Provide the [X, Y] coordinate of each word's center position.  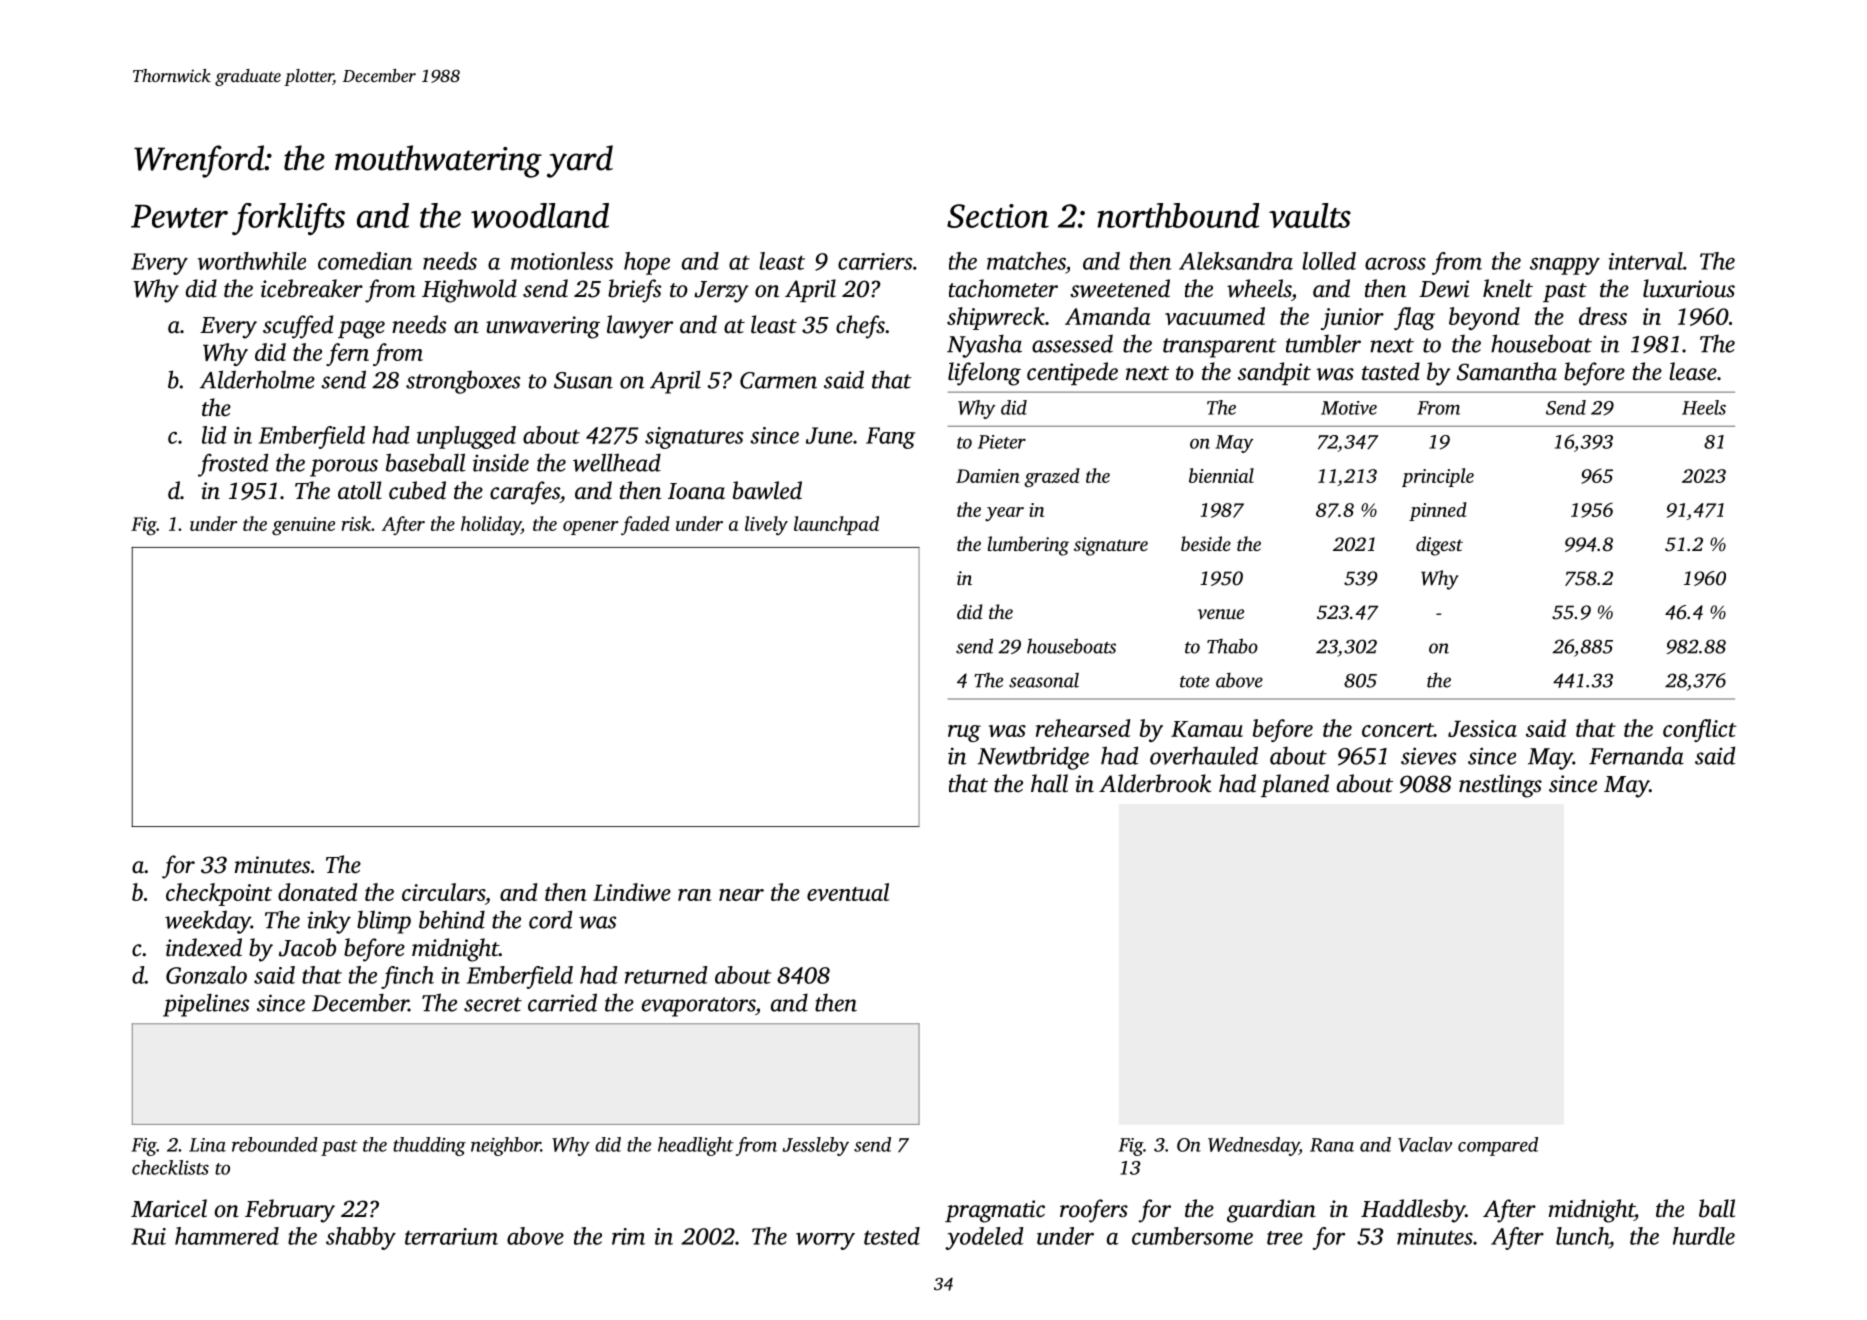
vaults [1310, 215]
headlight [696, 1146]
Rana [1332, 1145]
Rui [148, 1236]
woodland [540, 215]
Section [998, 216]
